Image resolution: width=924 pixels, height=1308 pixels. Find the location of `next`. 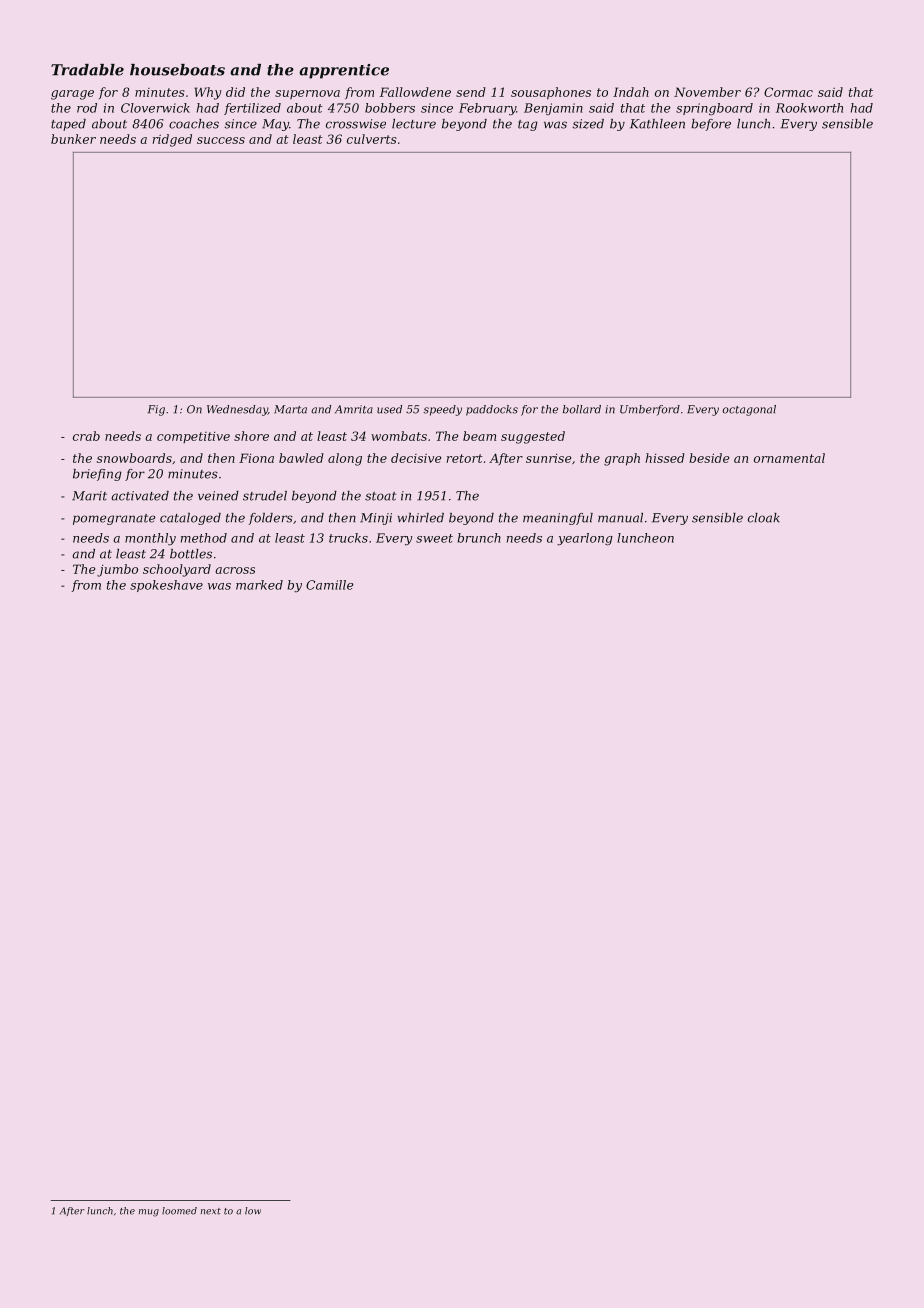

next is located at coordinates (211, 1211).
